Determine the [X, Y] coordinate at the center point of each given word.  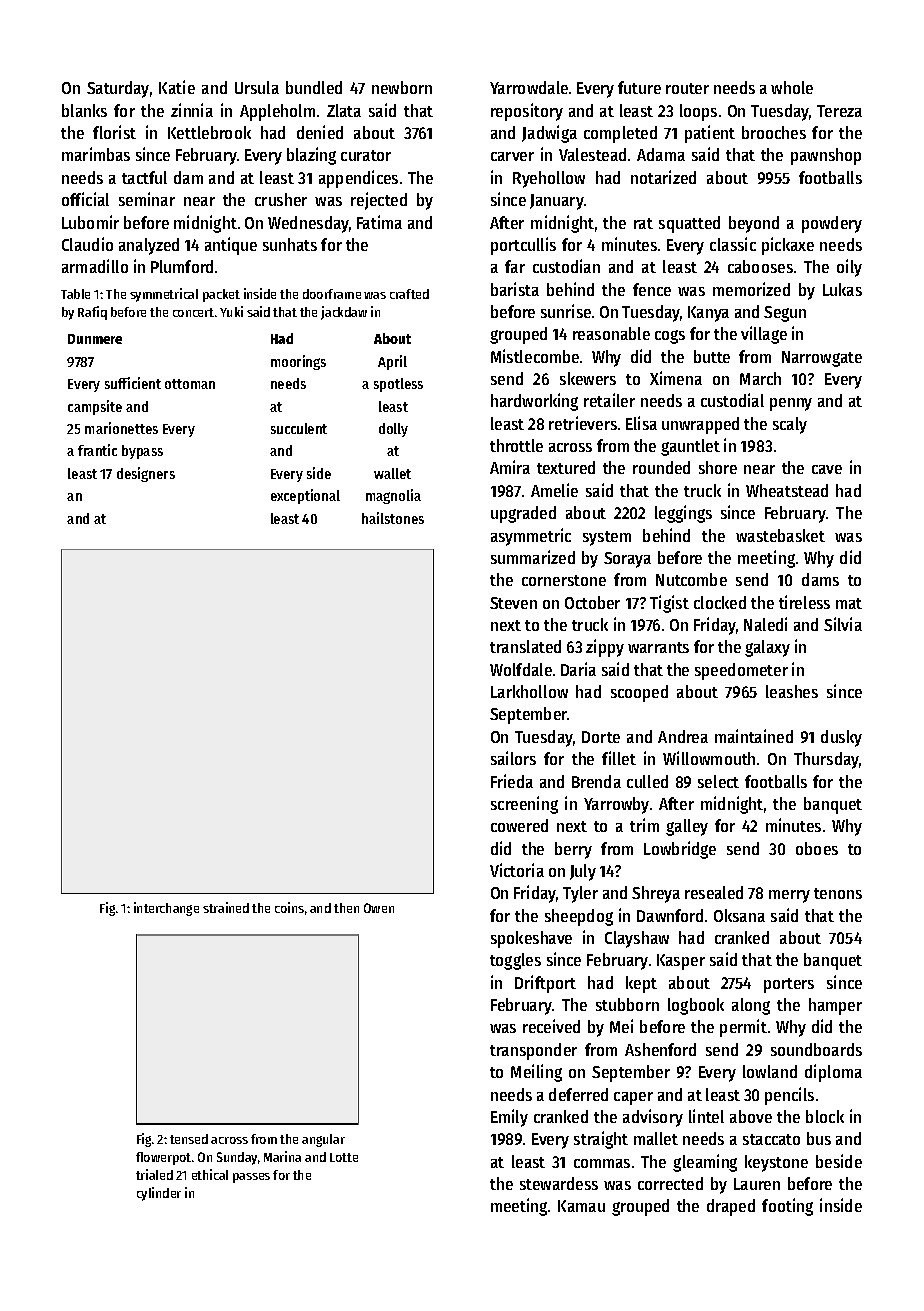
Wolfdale [521, 669]
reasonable [611, 333]
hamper [835, 1006]
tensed [189, 1139]
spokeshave [531, 939]
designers [146, 474]
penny [791, 404]
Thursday [826, 760]
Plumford [182, 266]
